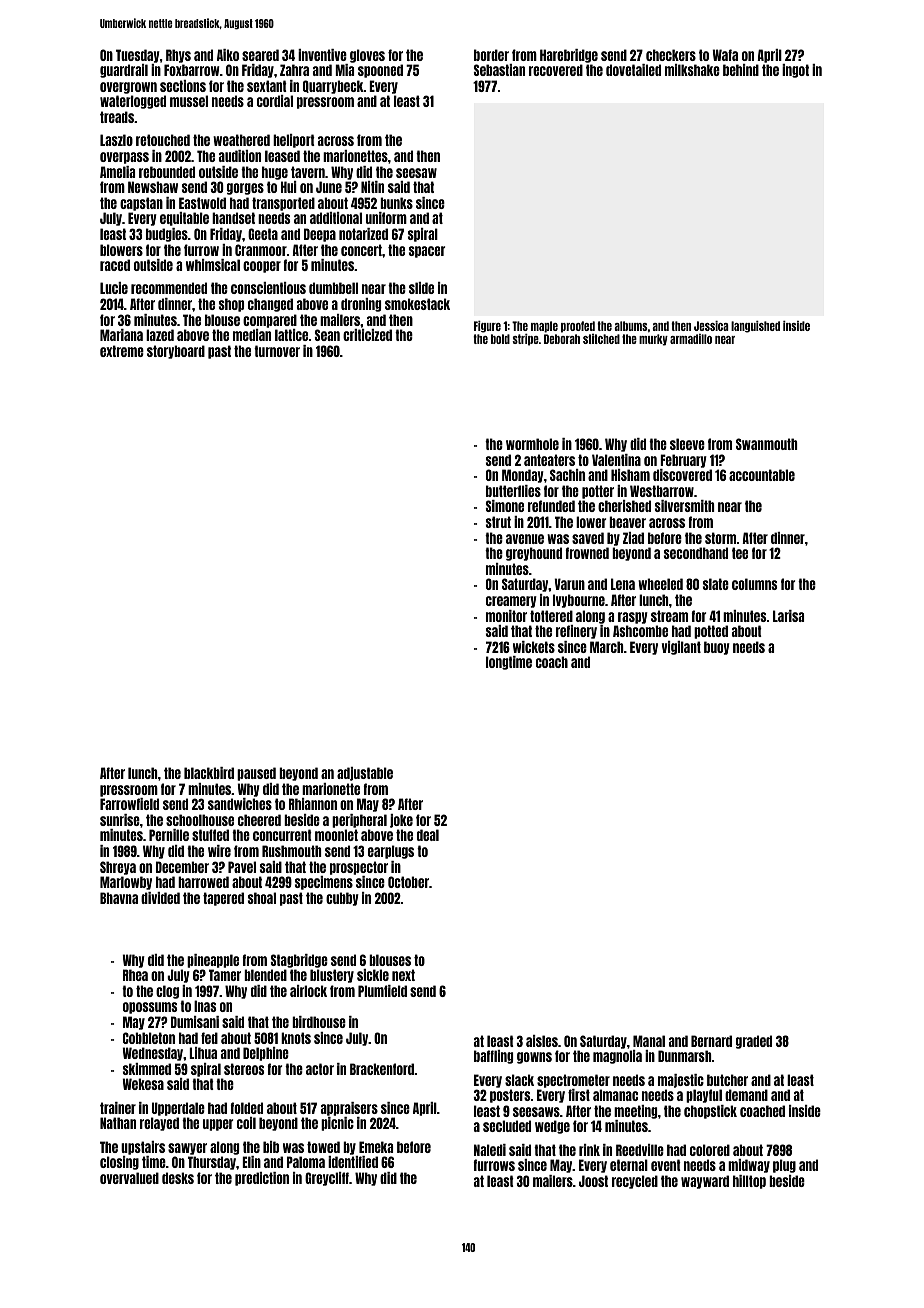 The width and height of the screenshot is (924, 1308). Describe the element at coordinates (649, 1041) in the screenshot. I see `Manal` at that location.
